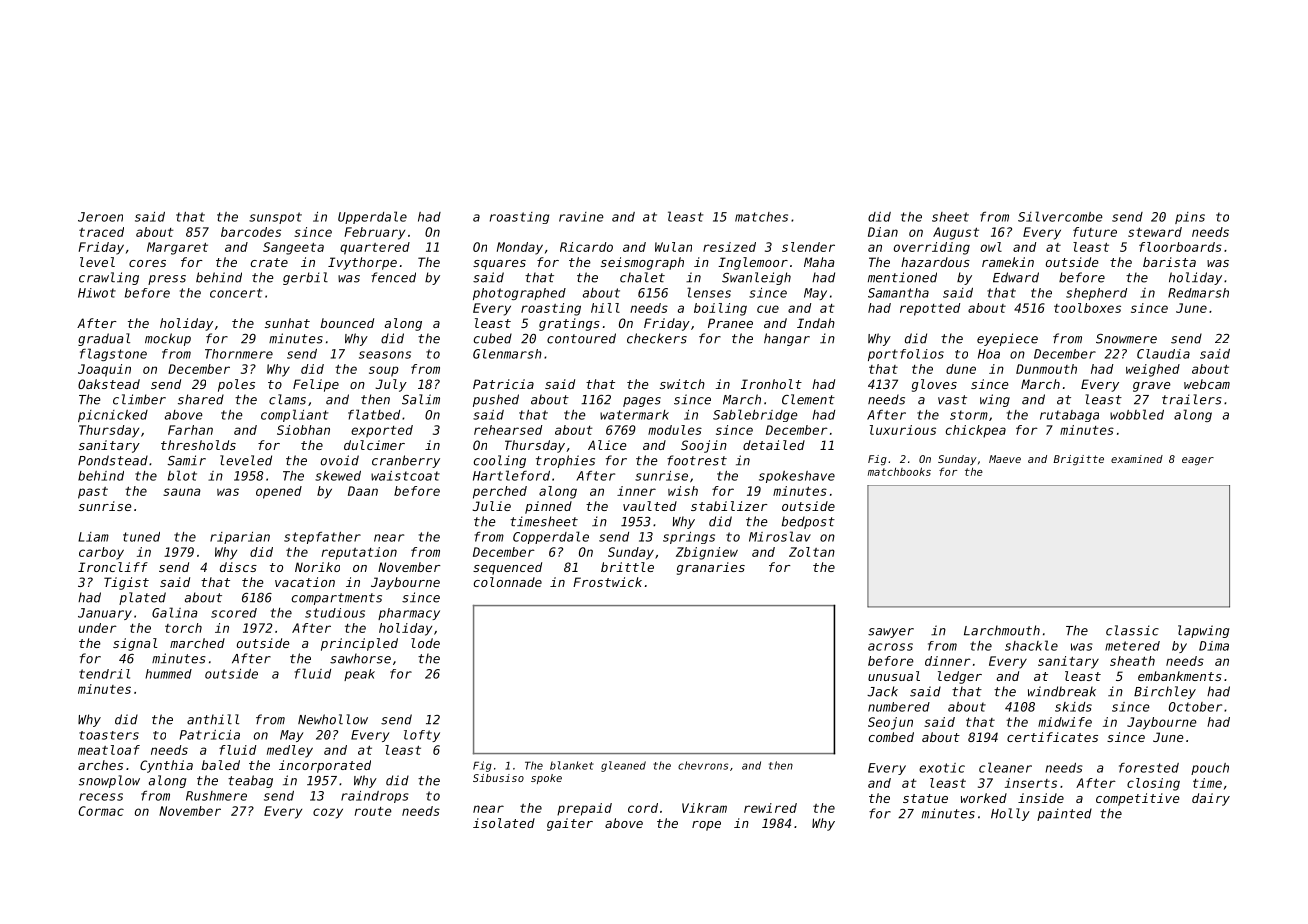 The height and width of the screenshot is (924, 1308). What do you see at coordinates (504, 823) in the screenshot?
I see `isolated` at bounding box center [504, 823].
